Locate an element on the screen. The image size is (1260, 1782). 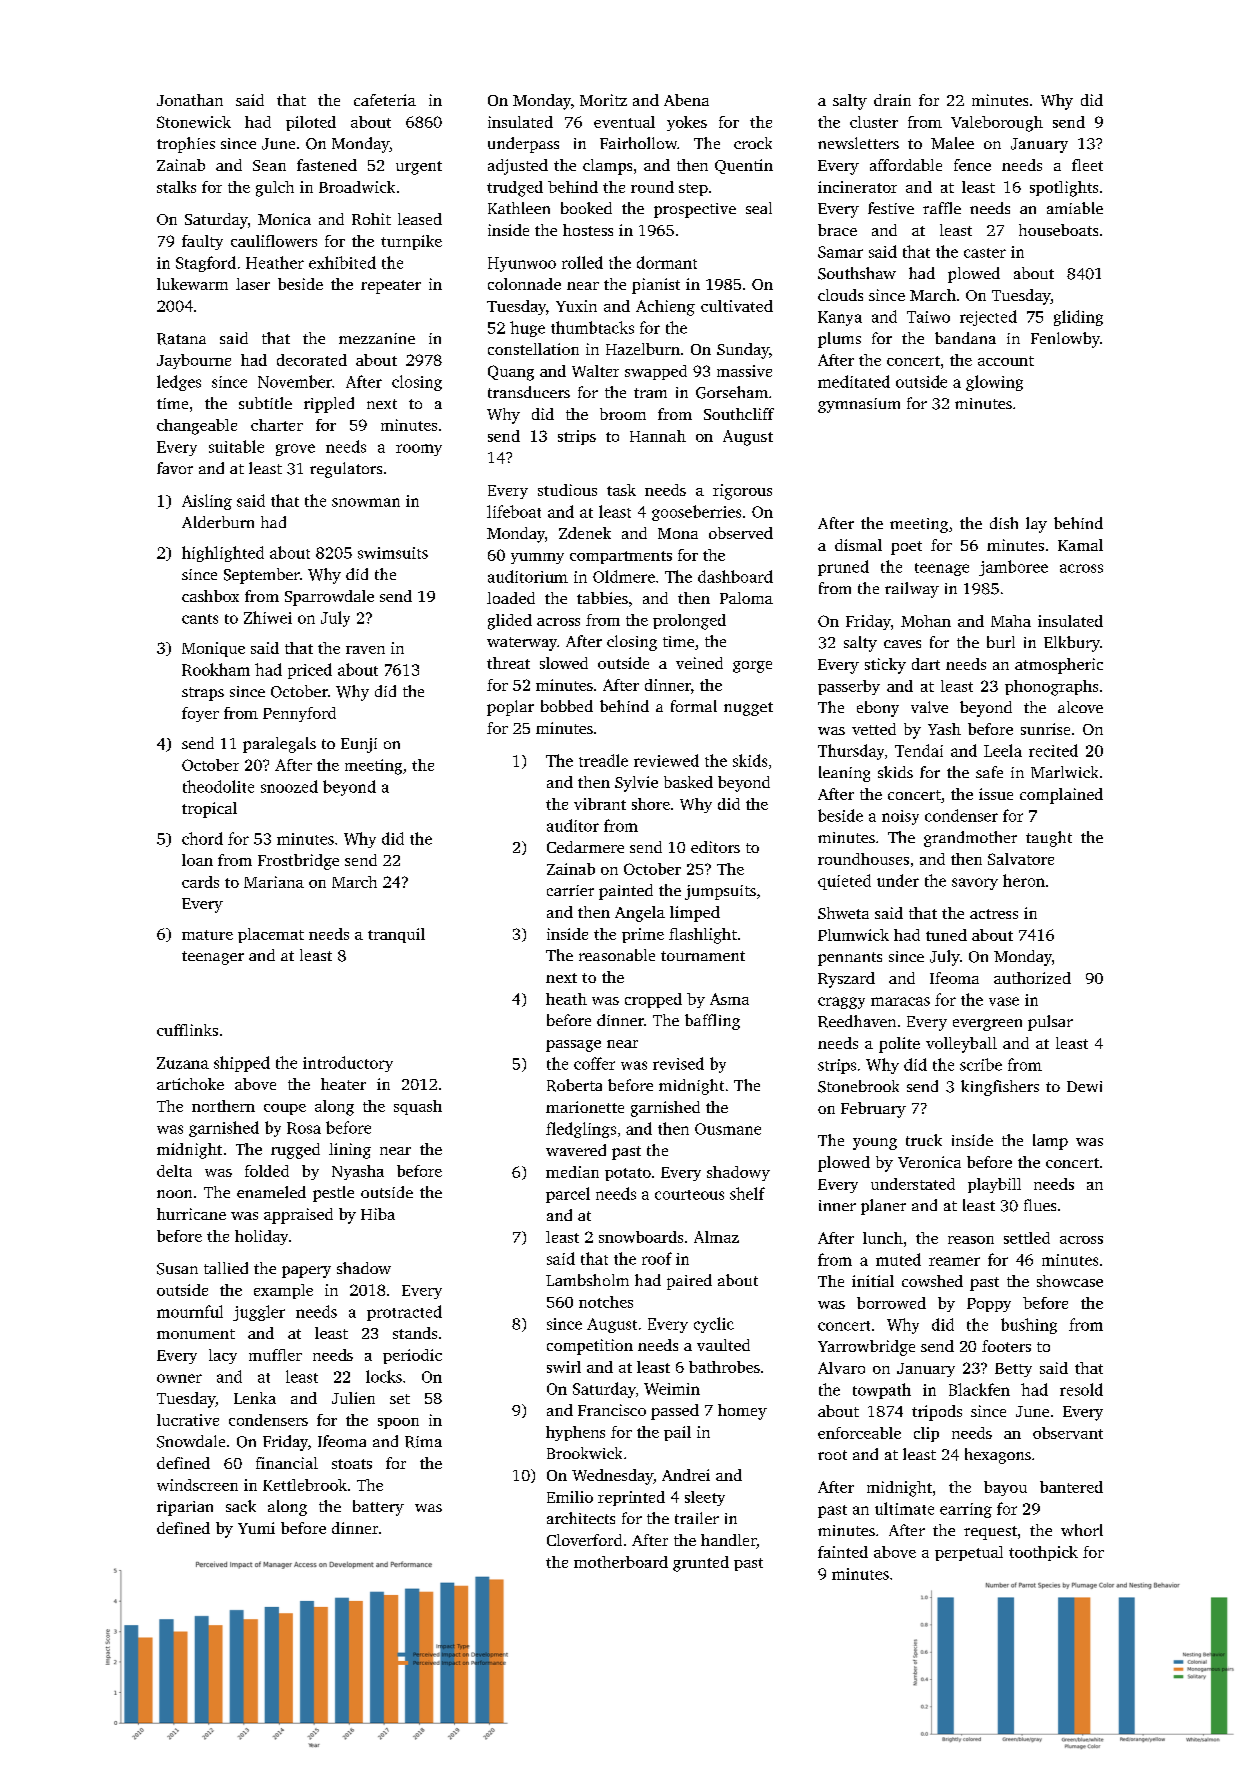
cashbox is located at coordinates (210, 596).
